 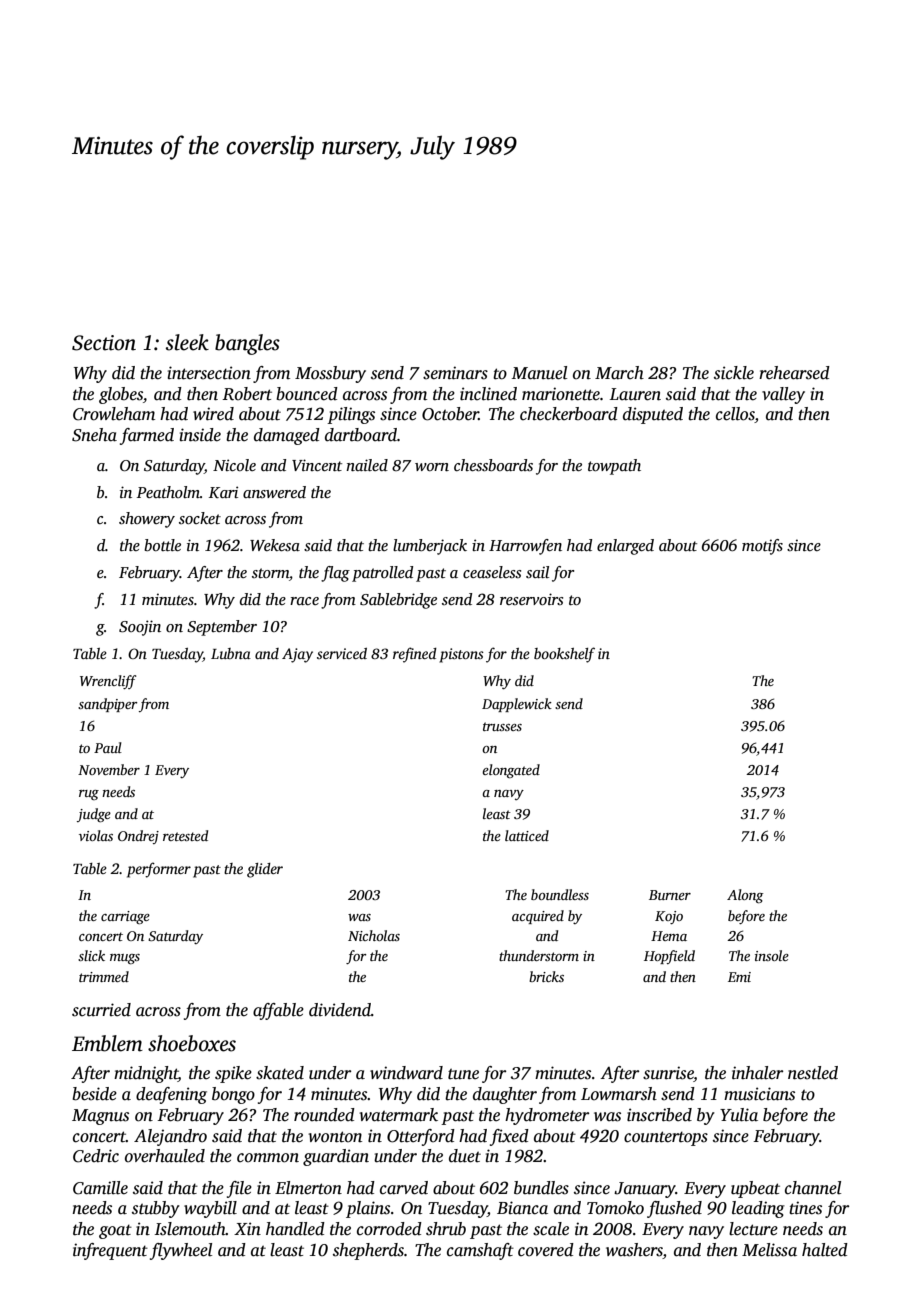 What do you see at coordinates (140, 628) in the image?
I see `Soojin` at bounding box center [140, 628].
